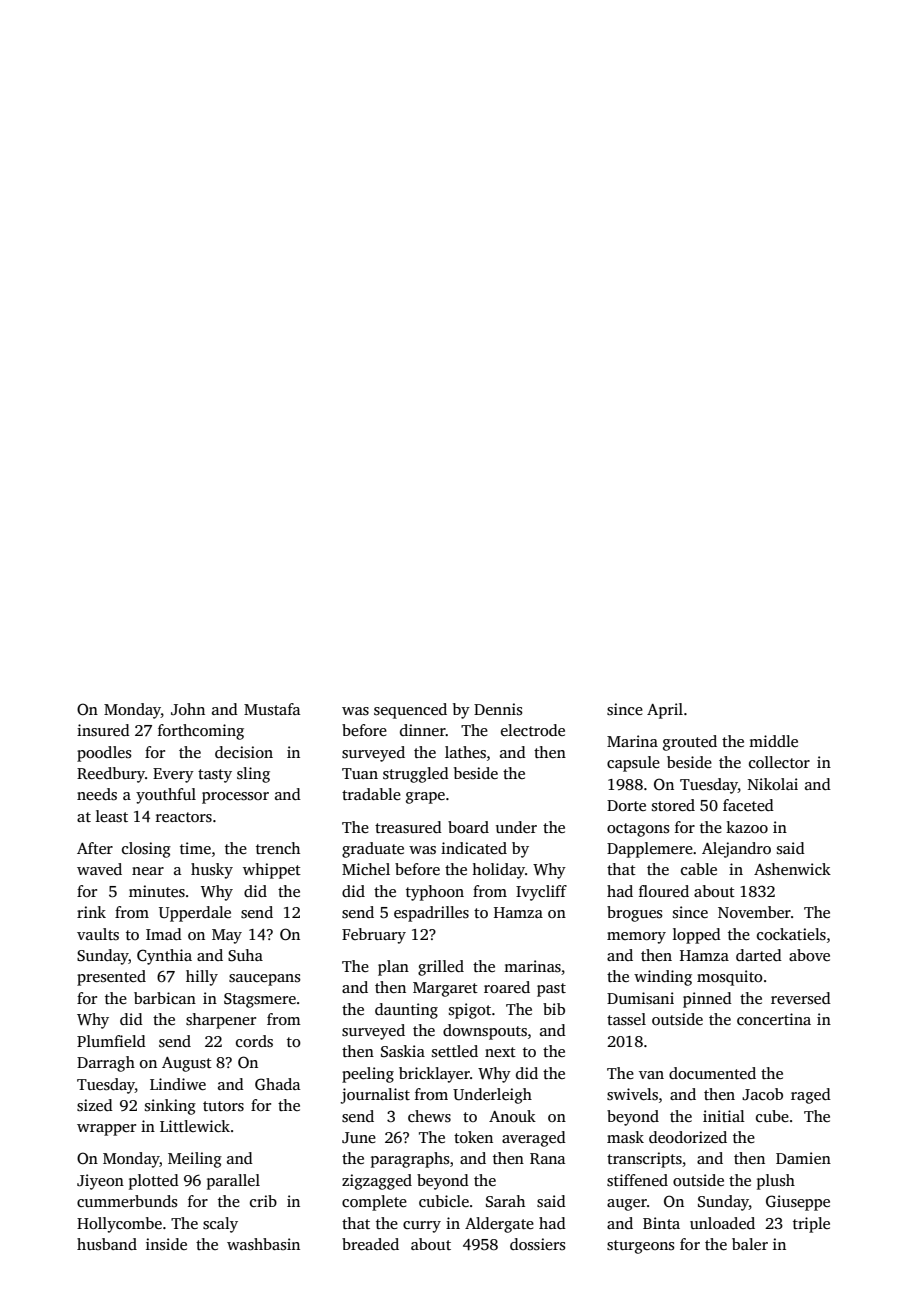  What do you see at coordinates (762, 1094) in the screenshot?
I see `Jacob` at bounding box center [762, 1094].
